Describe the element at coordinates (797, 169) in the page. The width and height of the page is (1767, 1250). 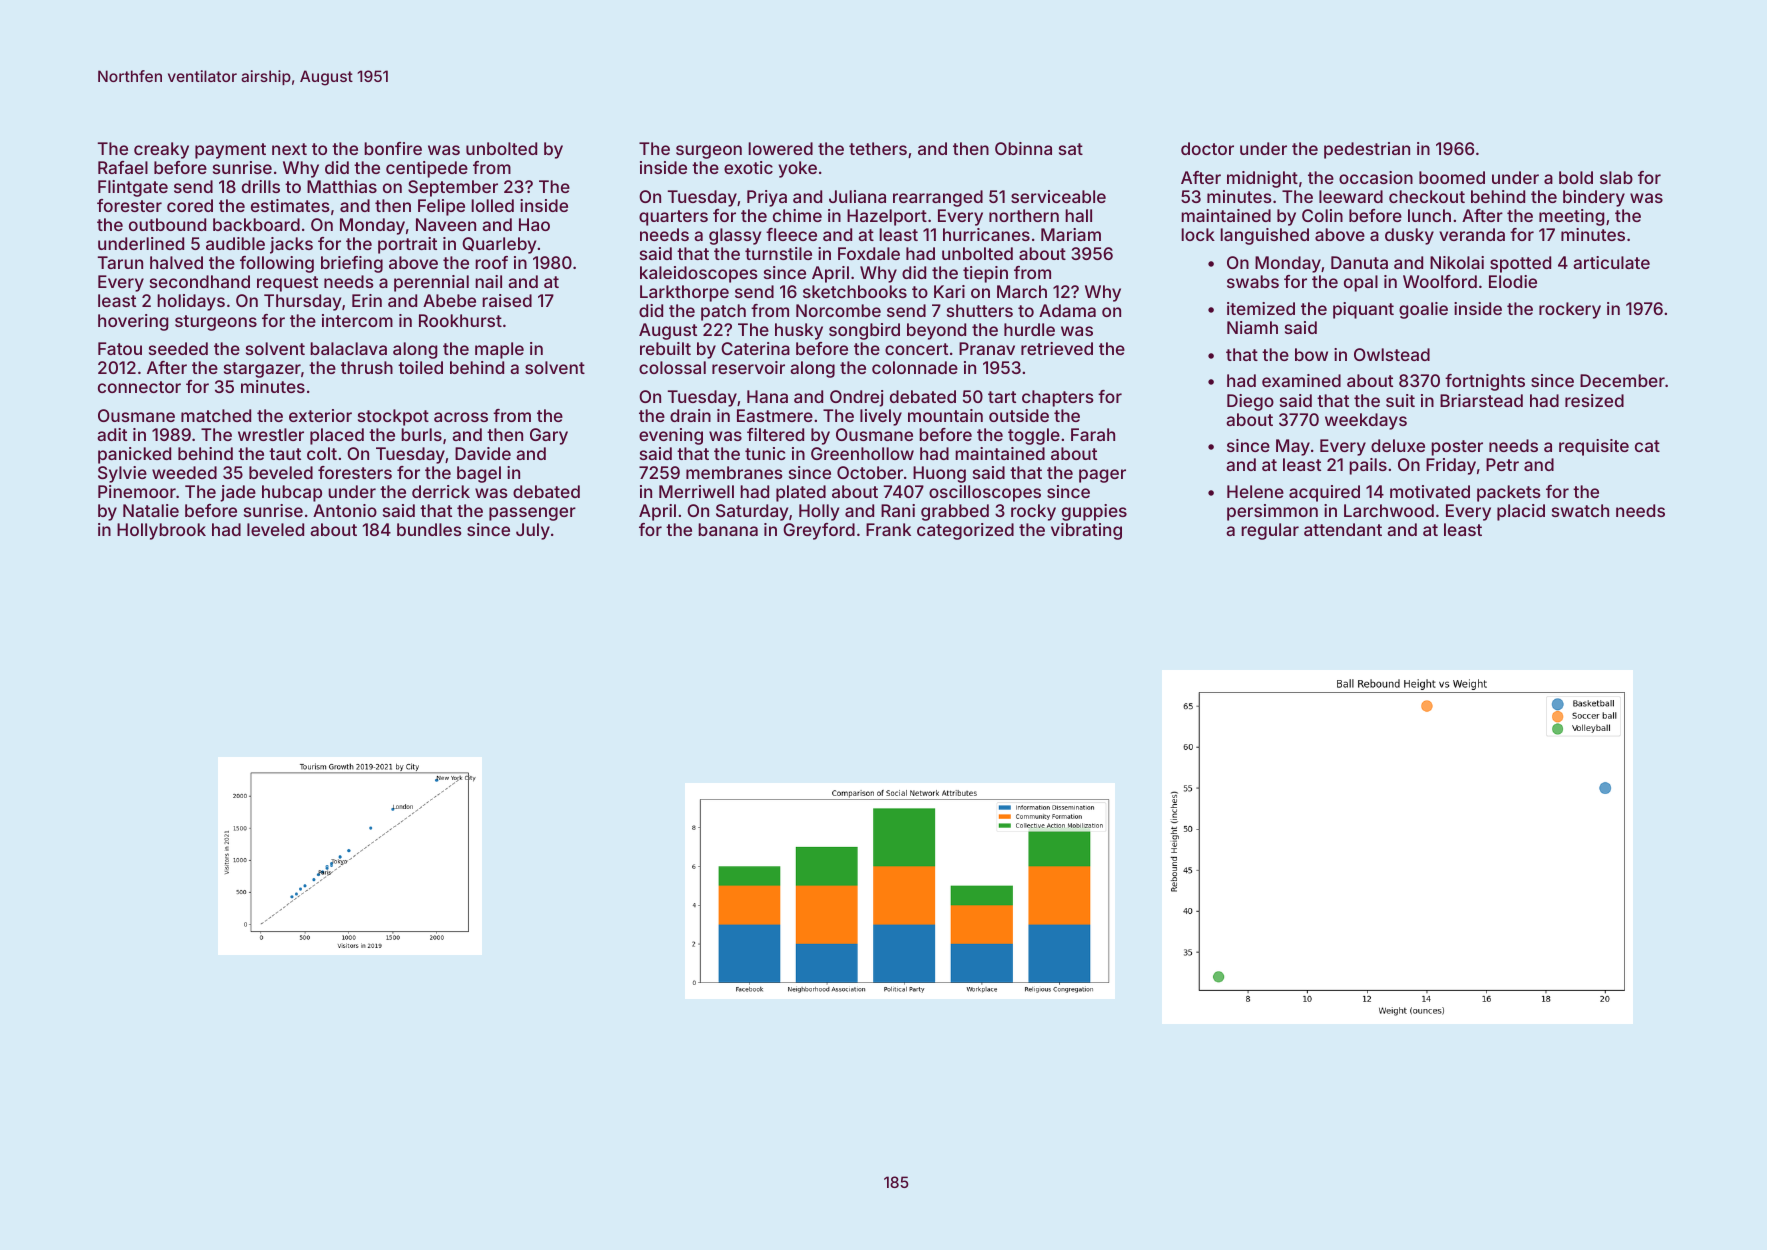
I see `yoke` at that location.
